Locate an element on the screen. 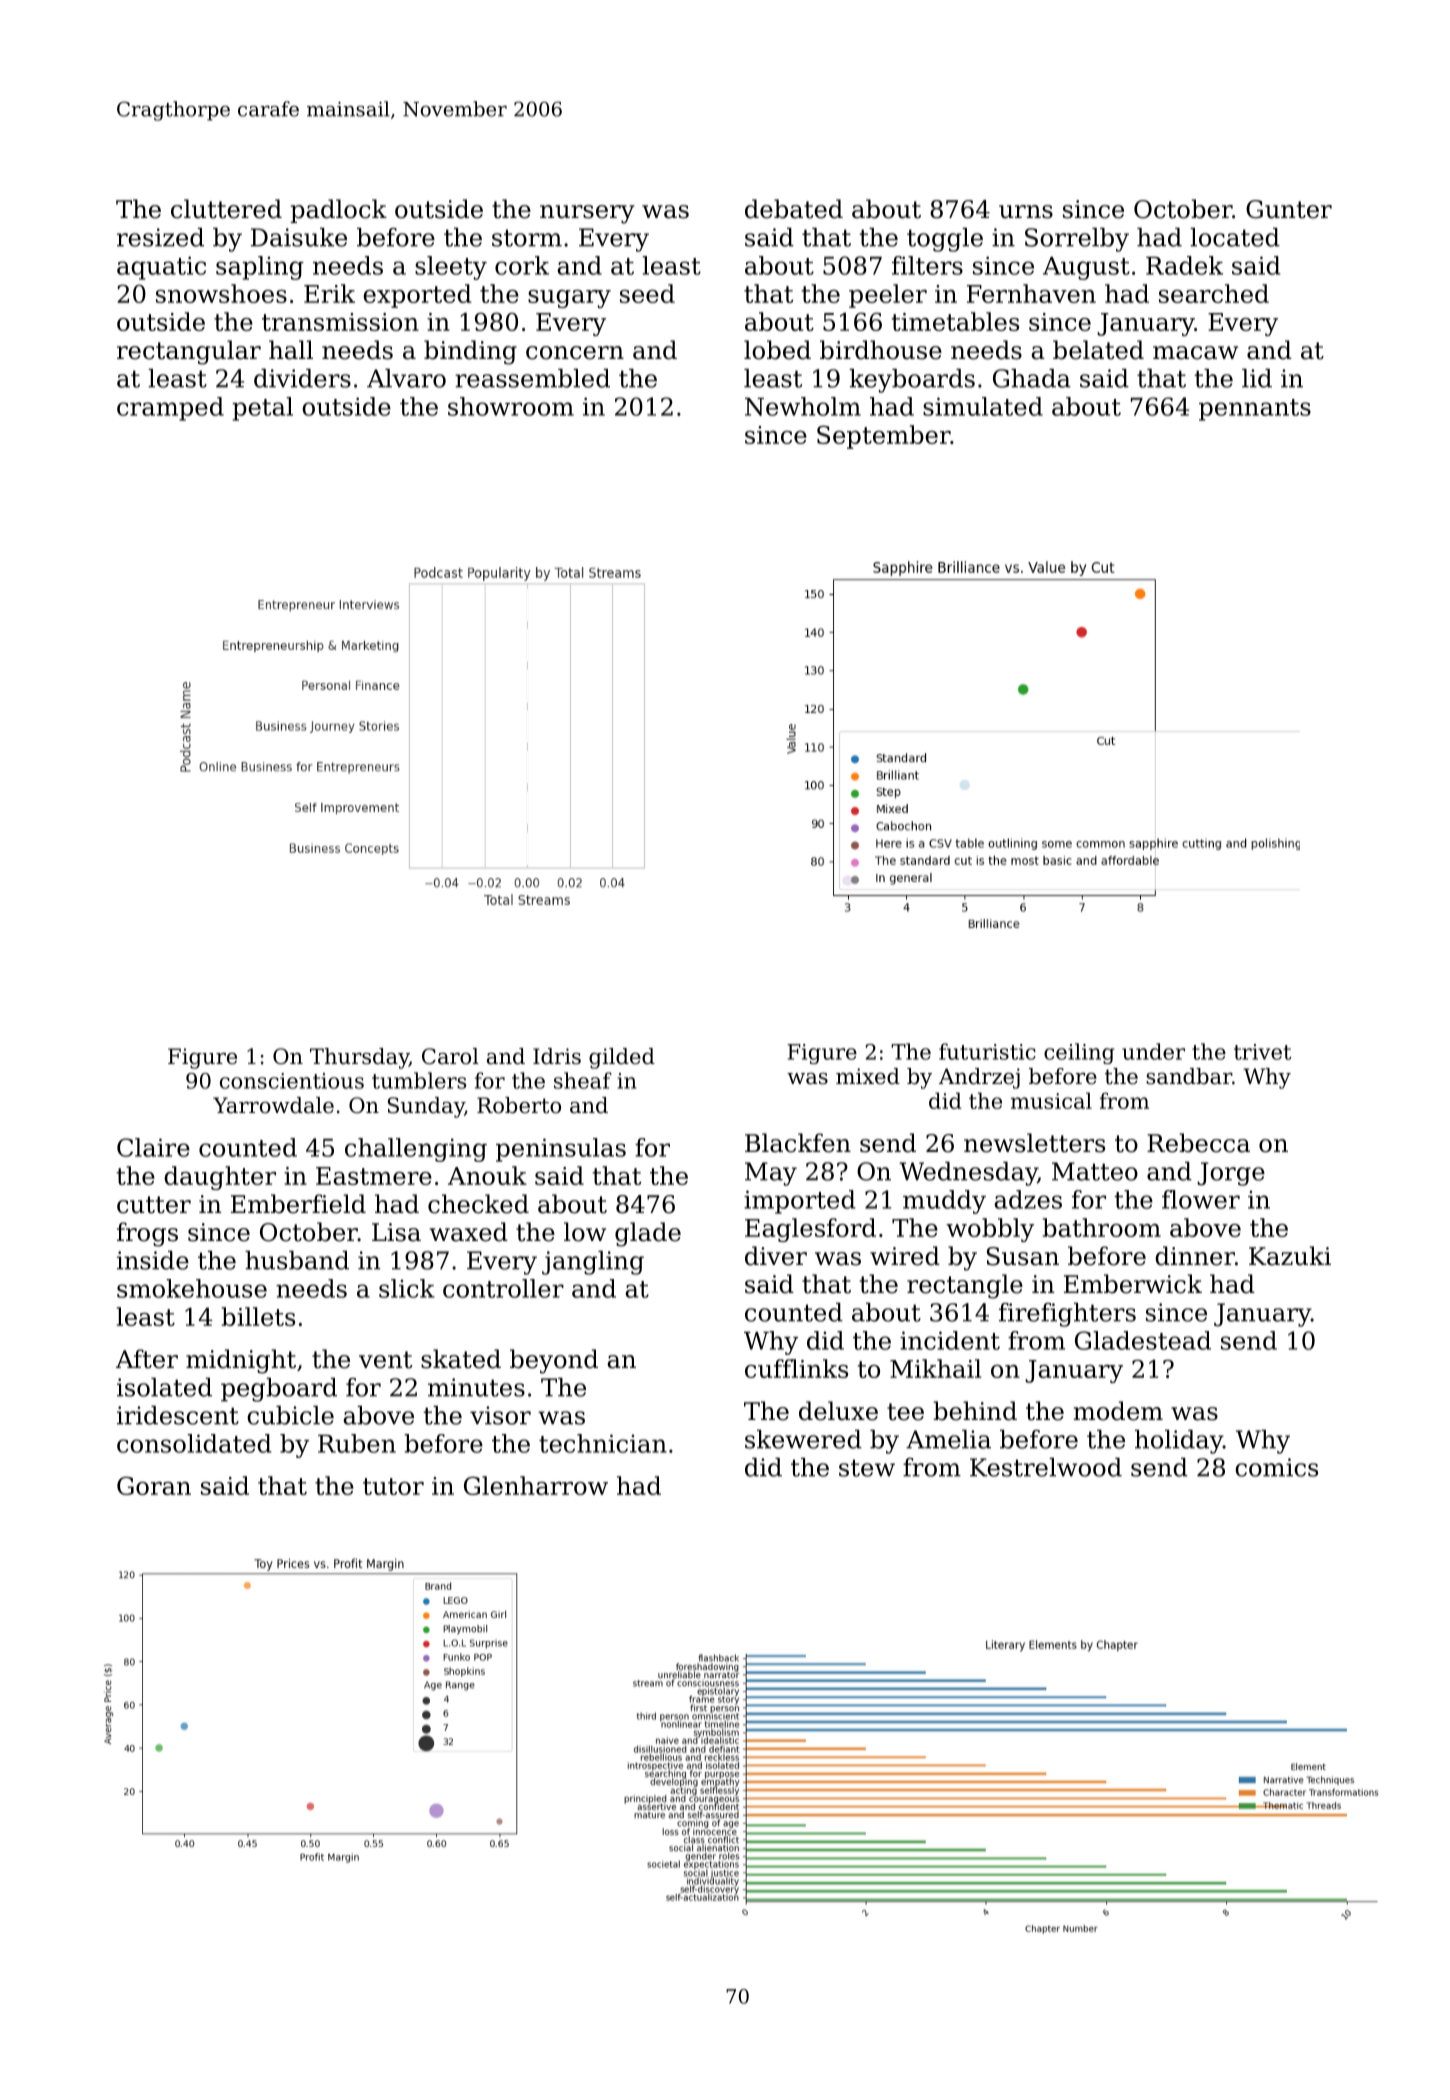 The width and height of the screenshot is (1450, 2100). Sorrelby is located at coordinates (1077, 240).
